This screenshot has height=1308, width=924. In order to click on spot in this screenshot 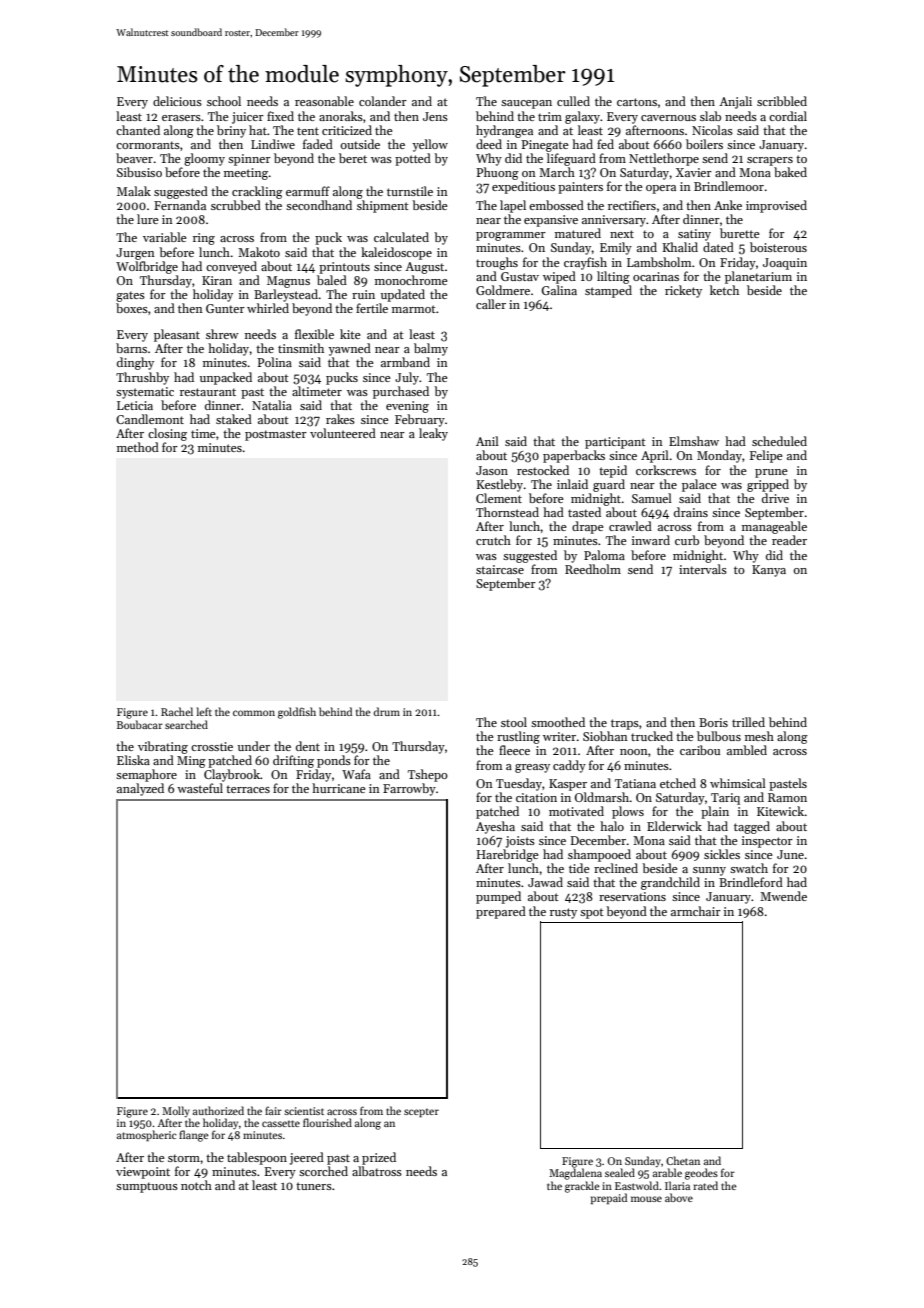, I will do `click(592, 913)`.
